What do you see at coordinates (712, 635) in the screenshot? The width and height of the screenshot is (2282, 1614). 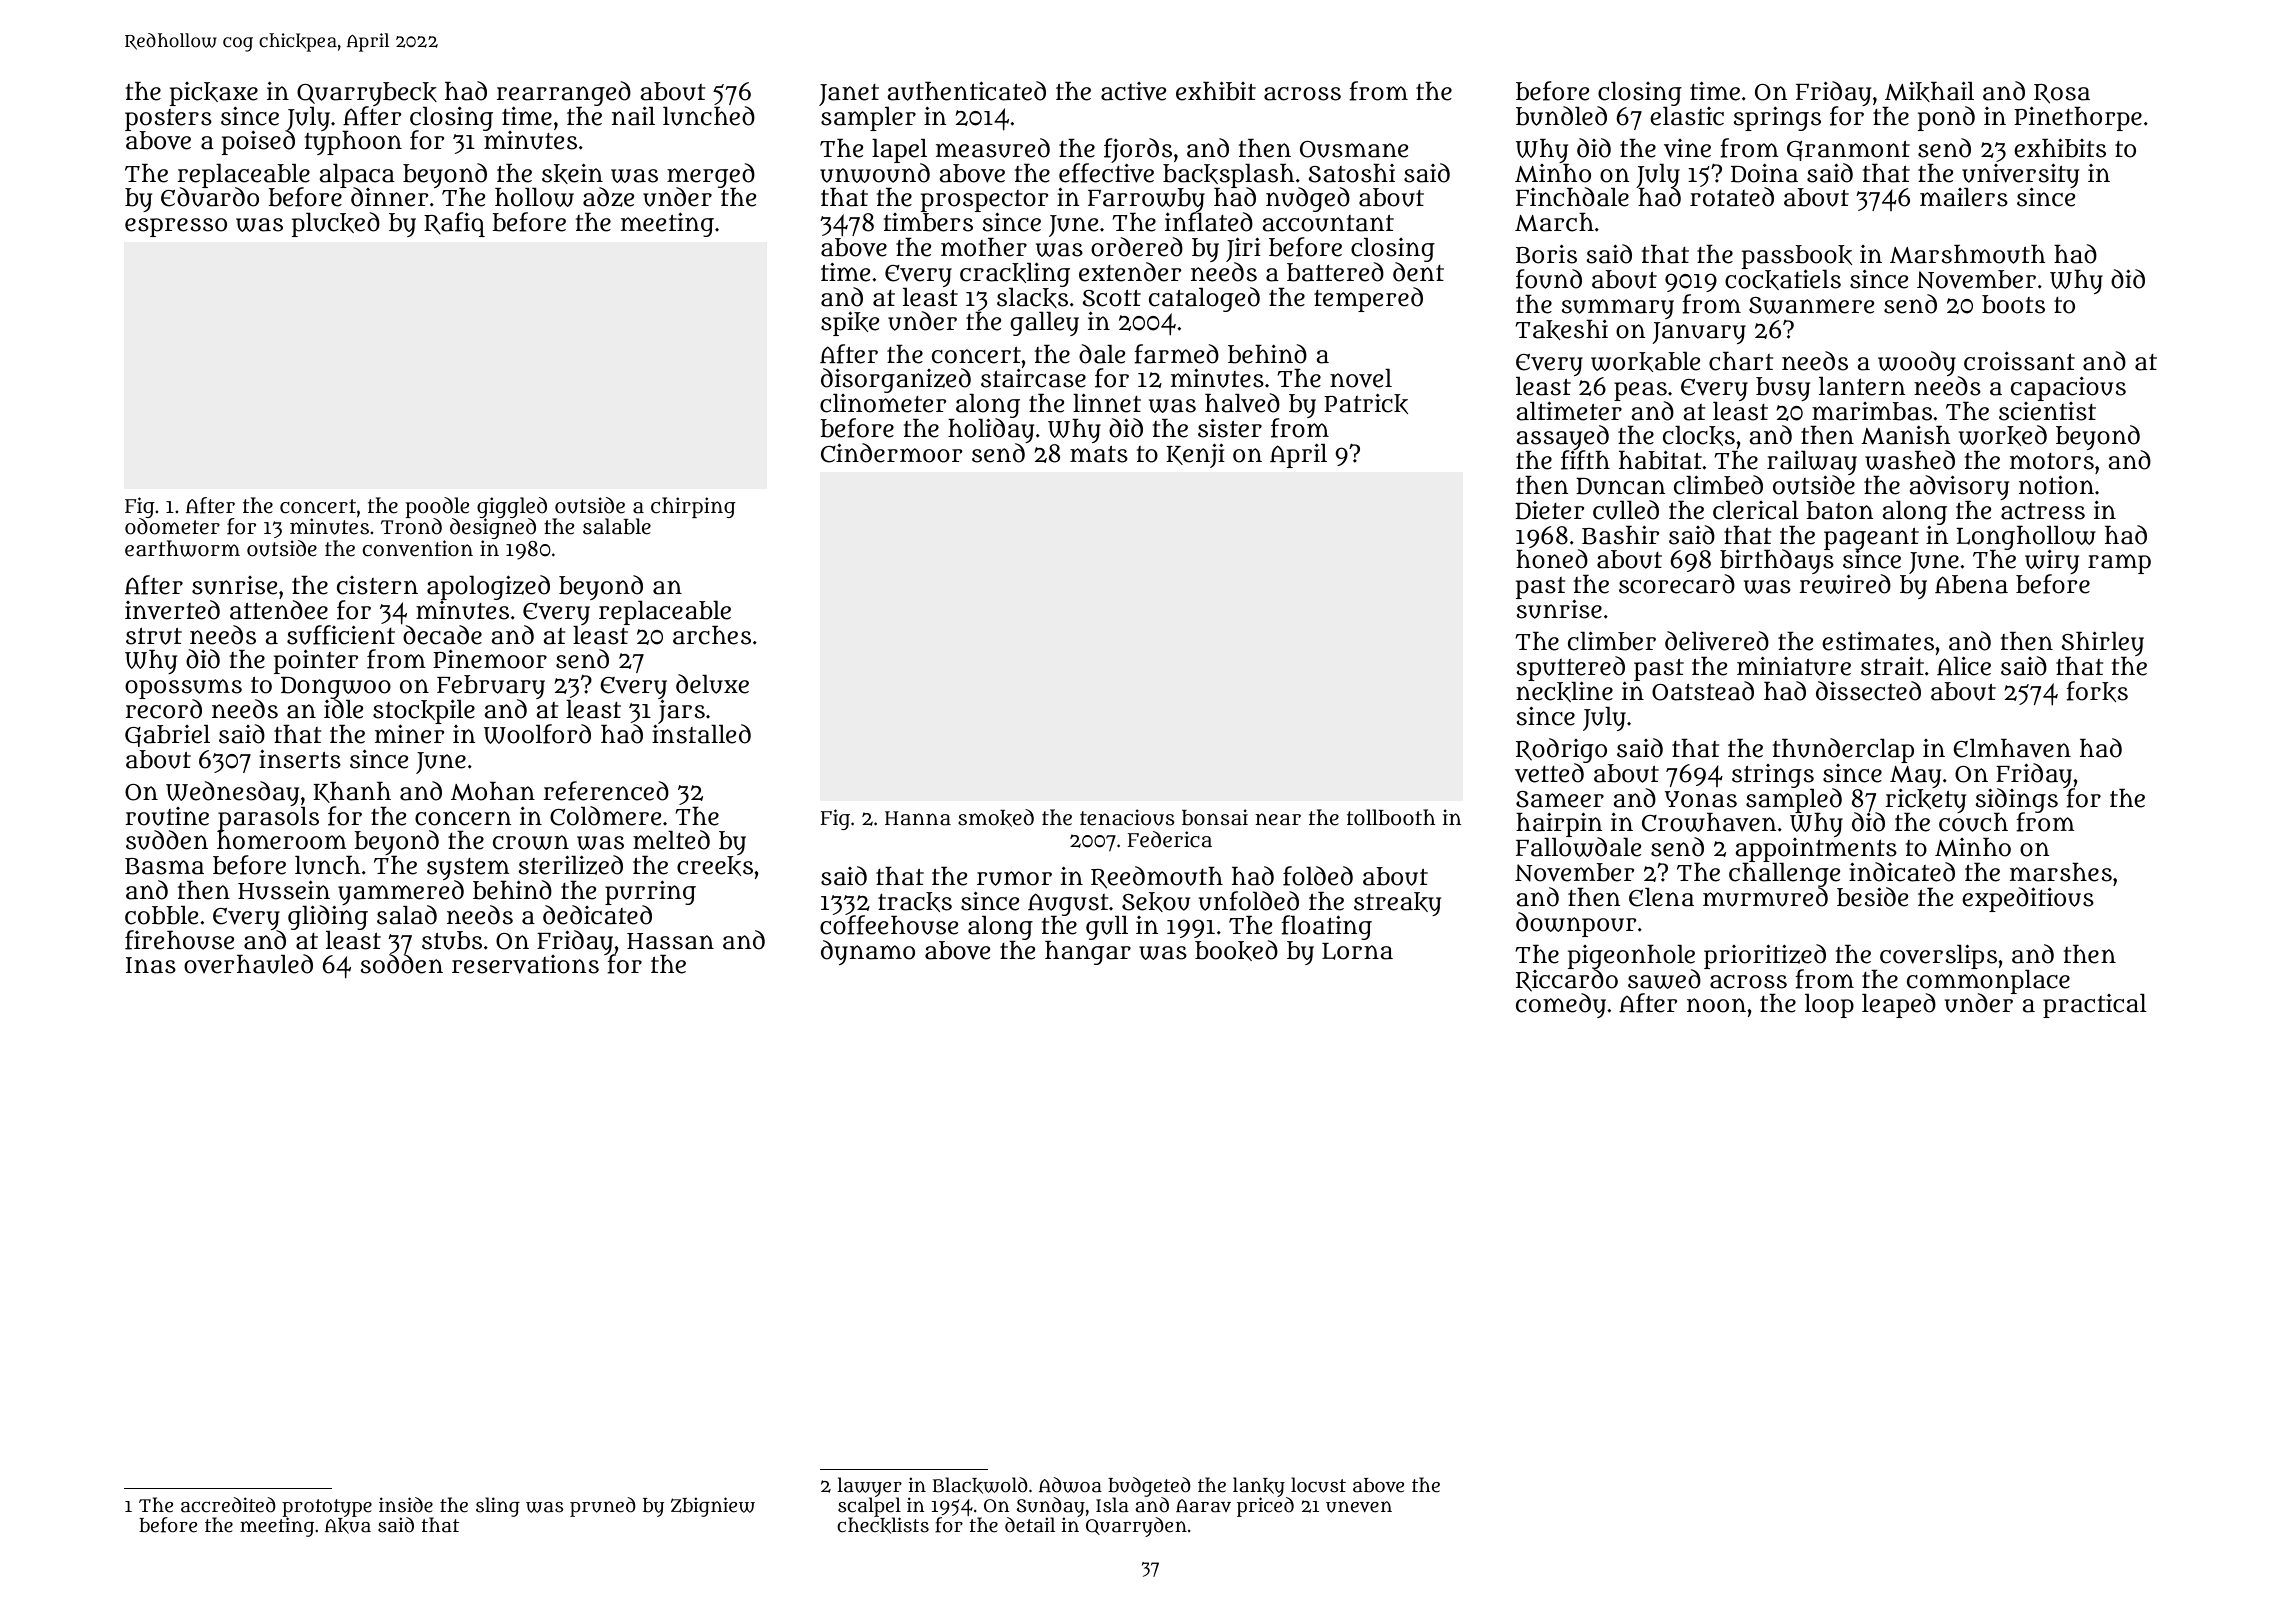 I see `arches` at bounding box center [712, 635].
